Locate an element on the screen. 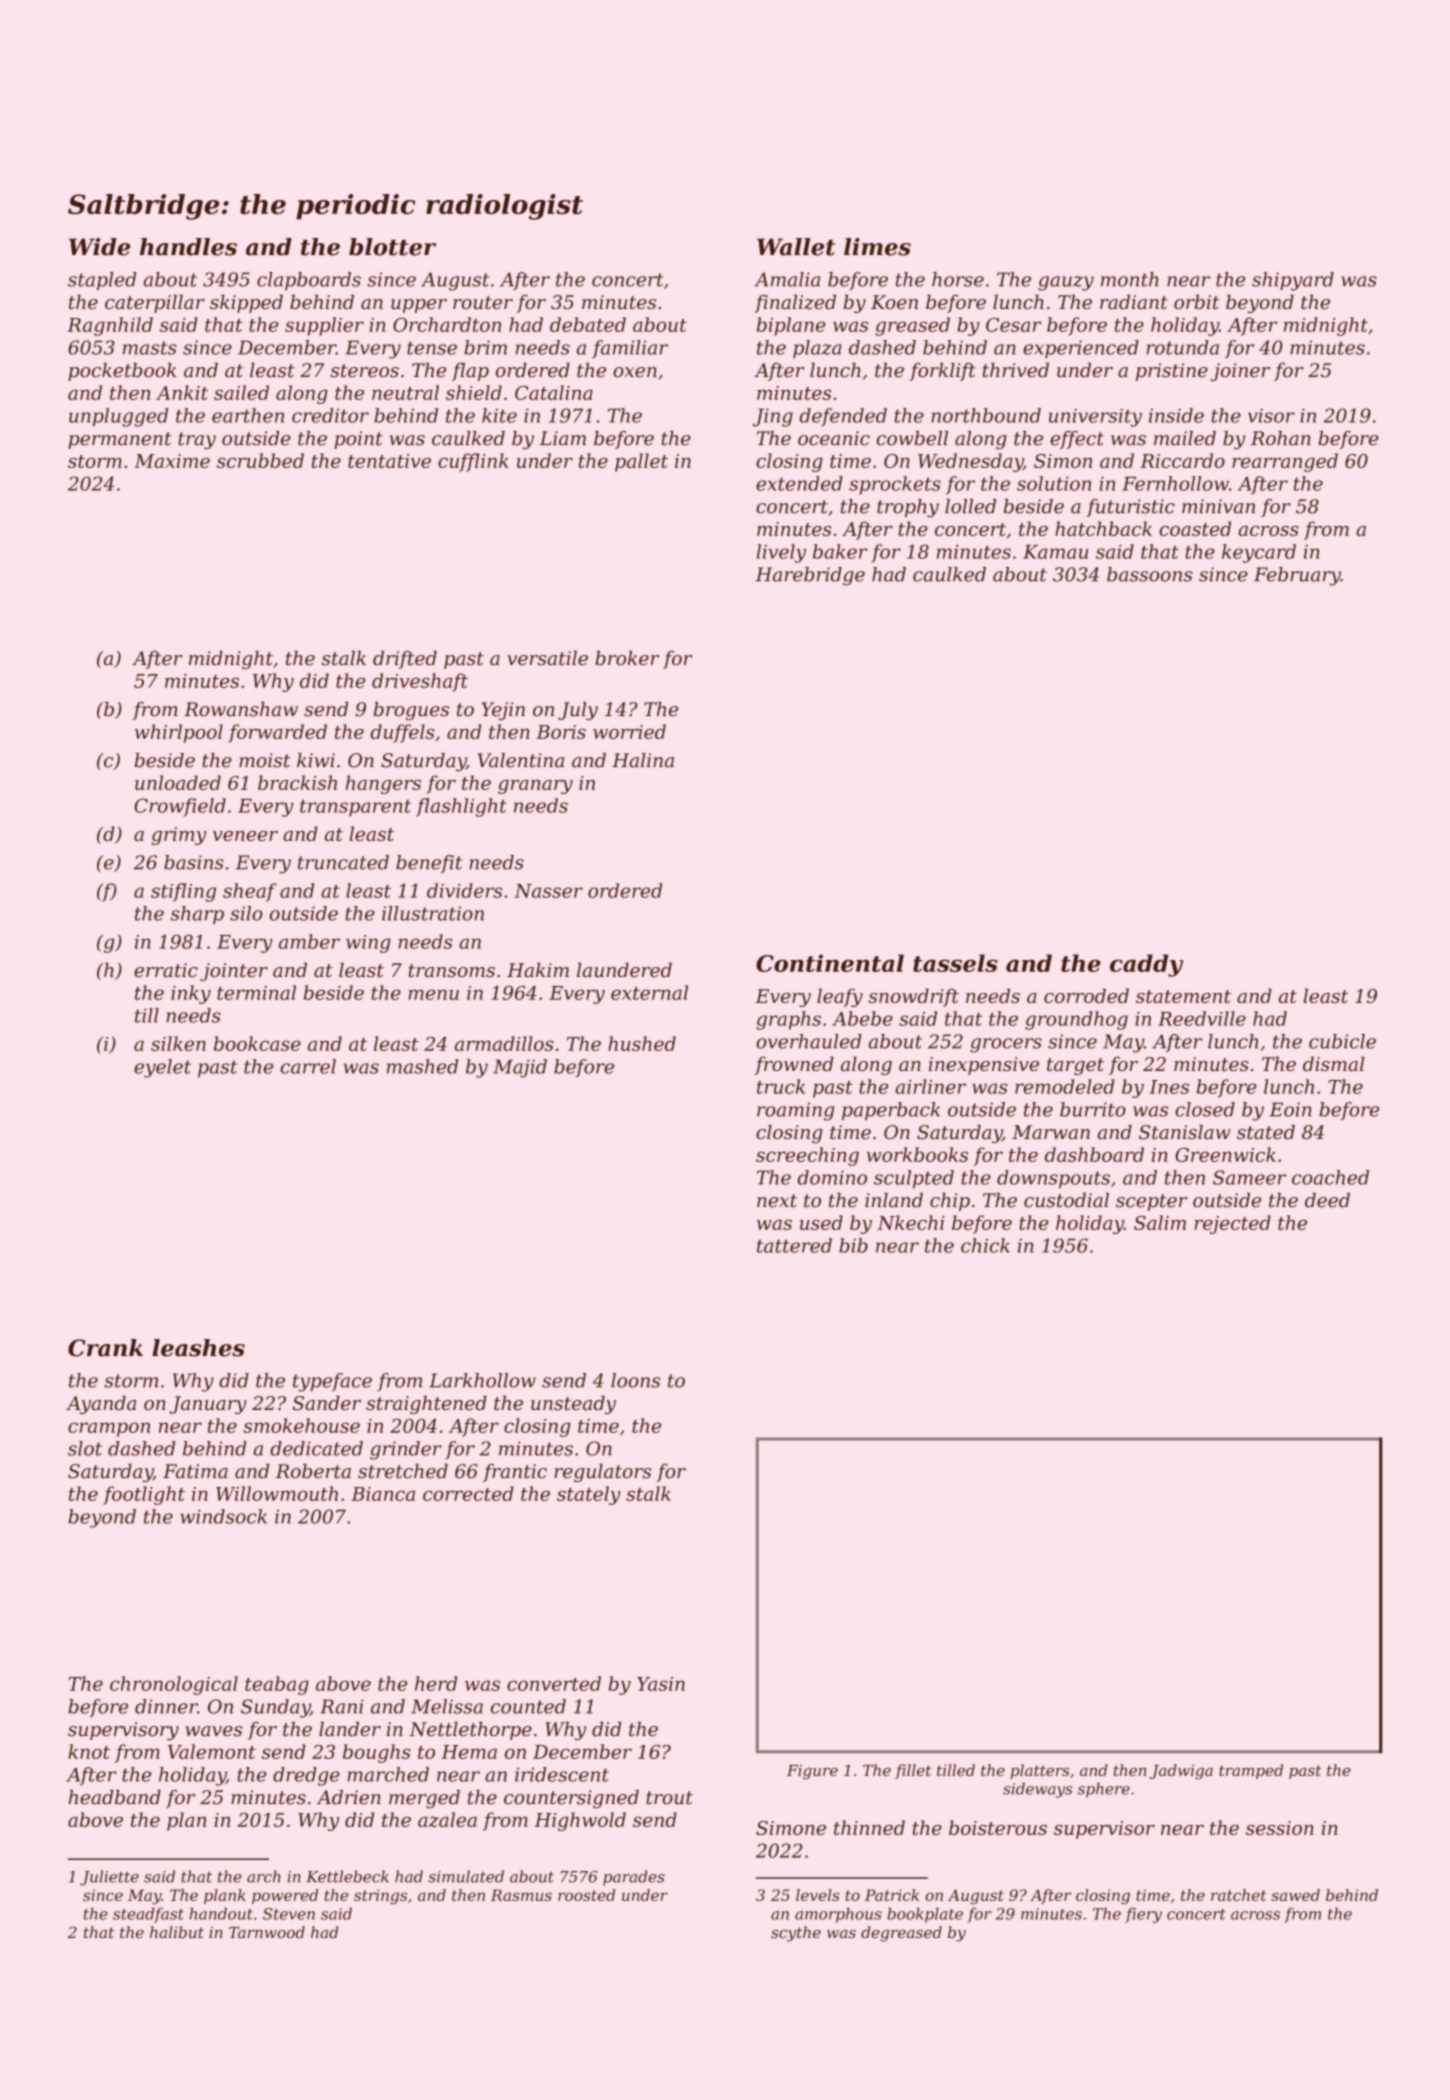  chick is located at coordinates (985, 1245).
